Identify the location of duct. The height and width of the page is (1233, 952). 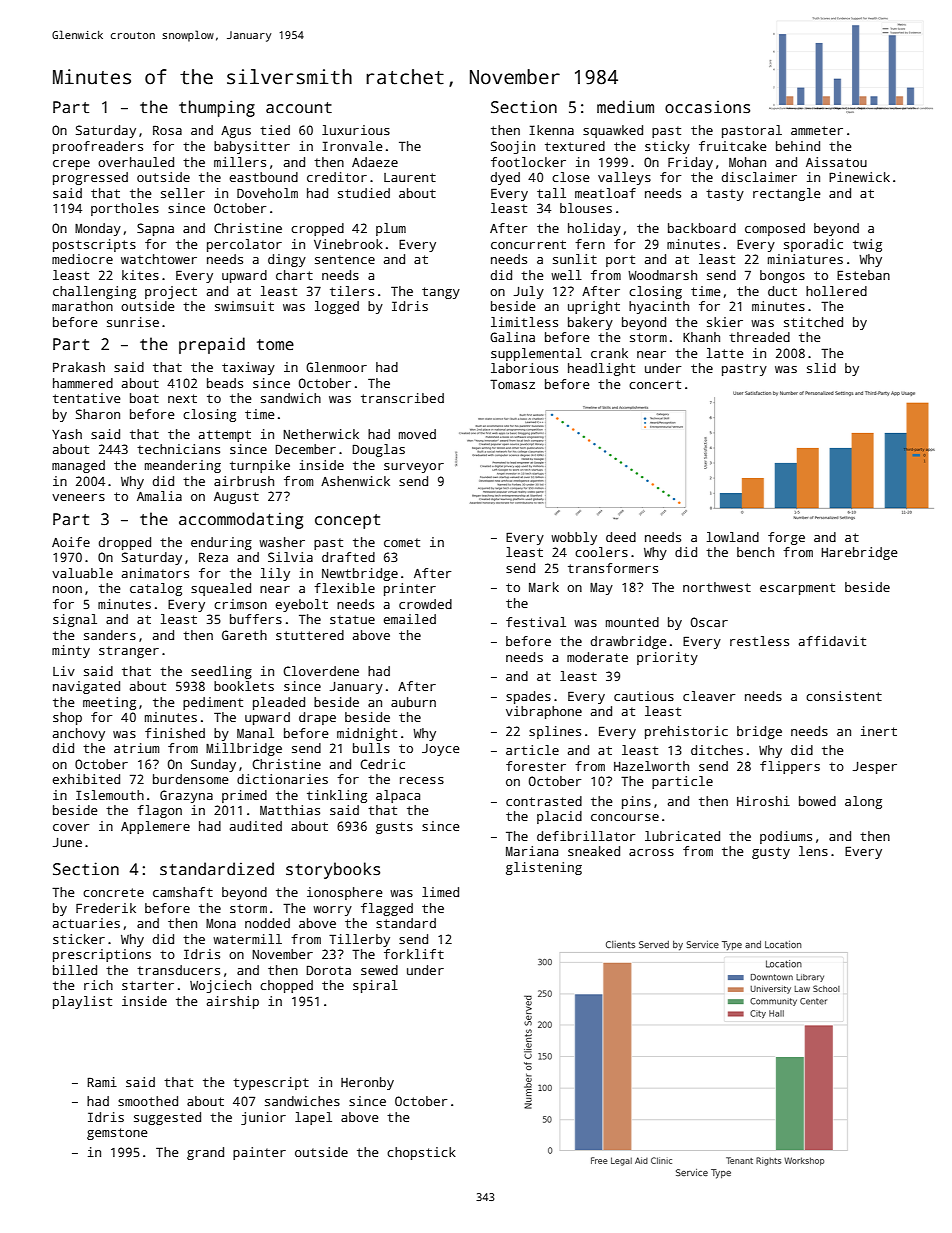
(782, 291).
